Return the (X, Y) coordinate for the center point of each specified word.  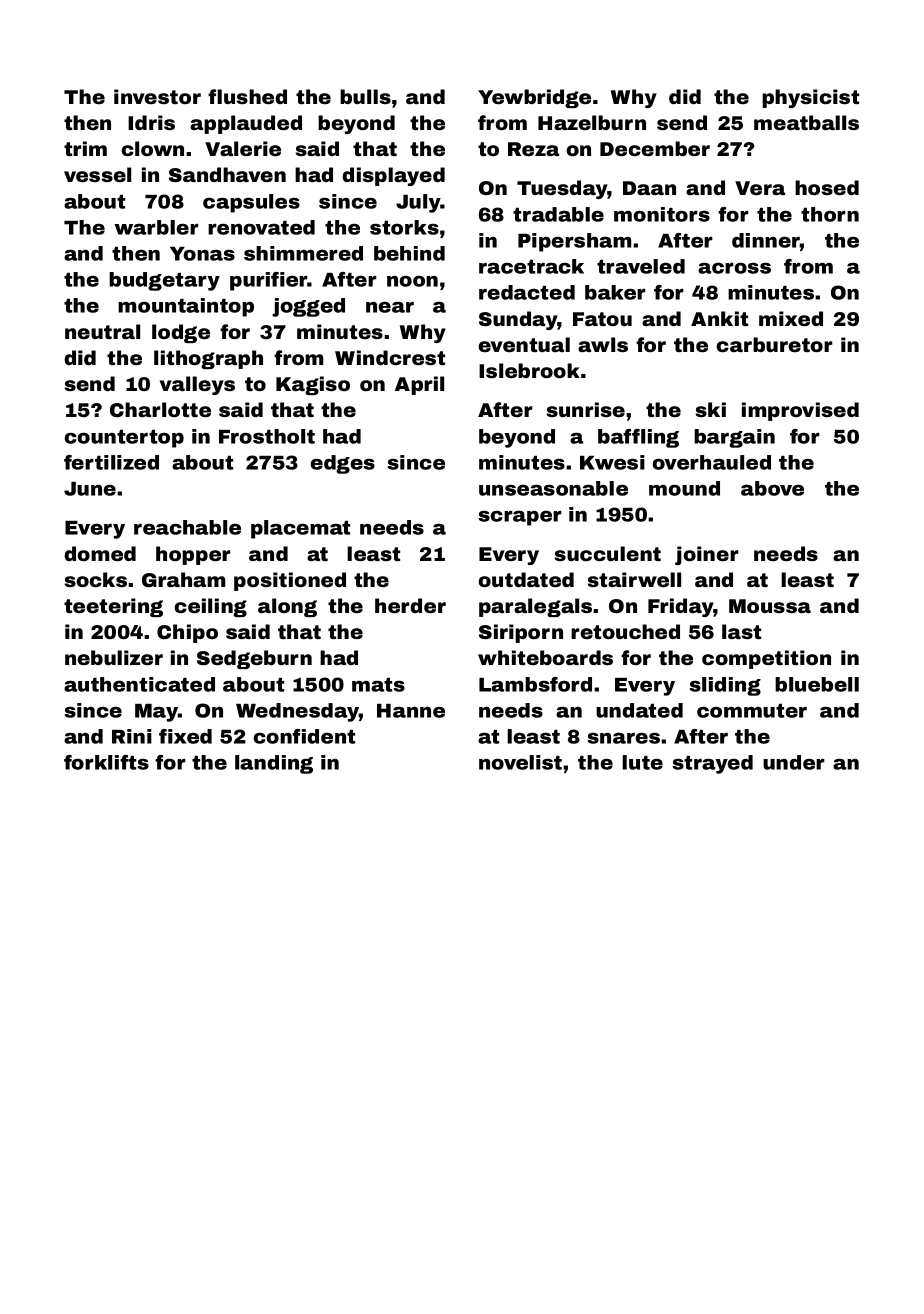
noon (412, 281)
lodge (181, 333)
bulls (365, 96)
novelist (520, 762)
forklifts (106, 762)
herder (410, 605)
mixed (791, 318)
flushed (247, 96)
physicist (810, 98)
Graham (183, 579)
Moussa (770, 606)
